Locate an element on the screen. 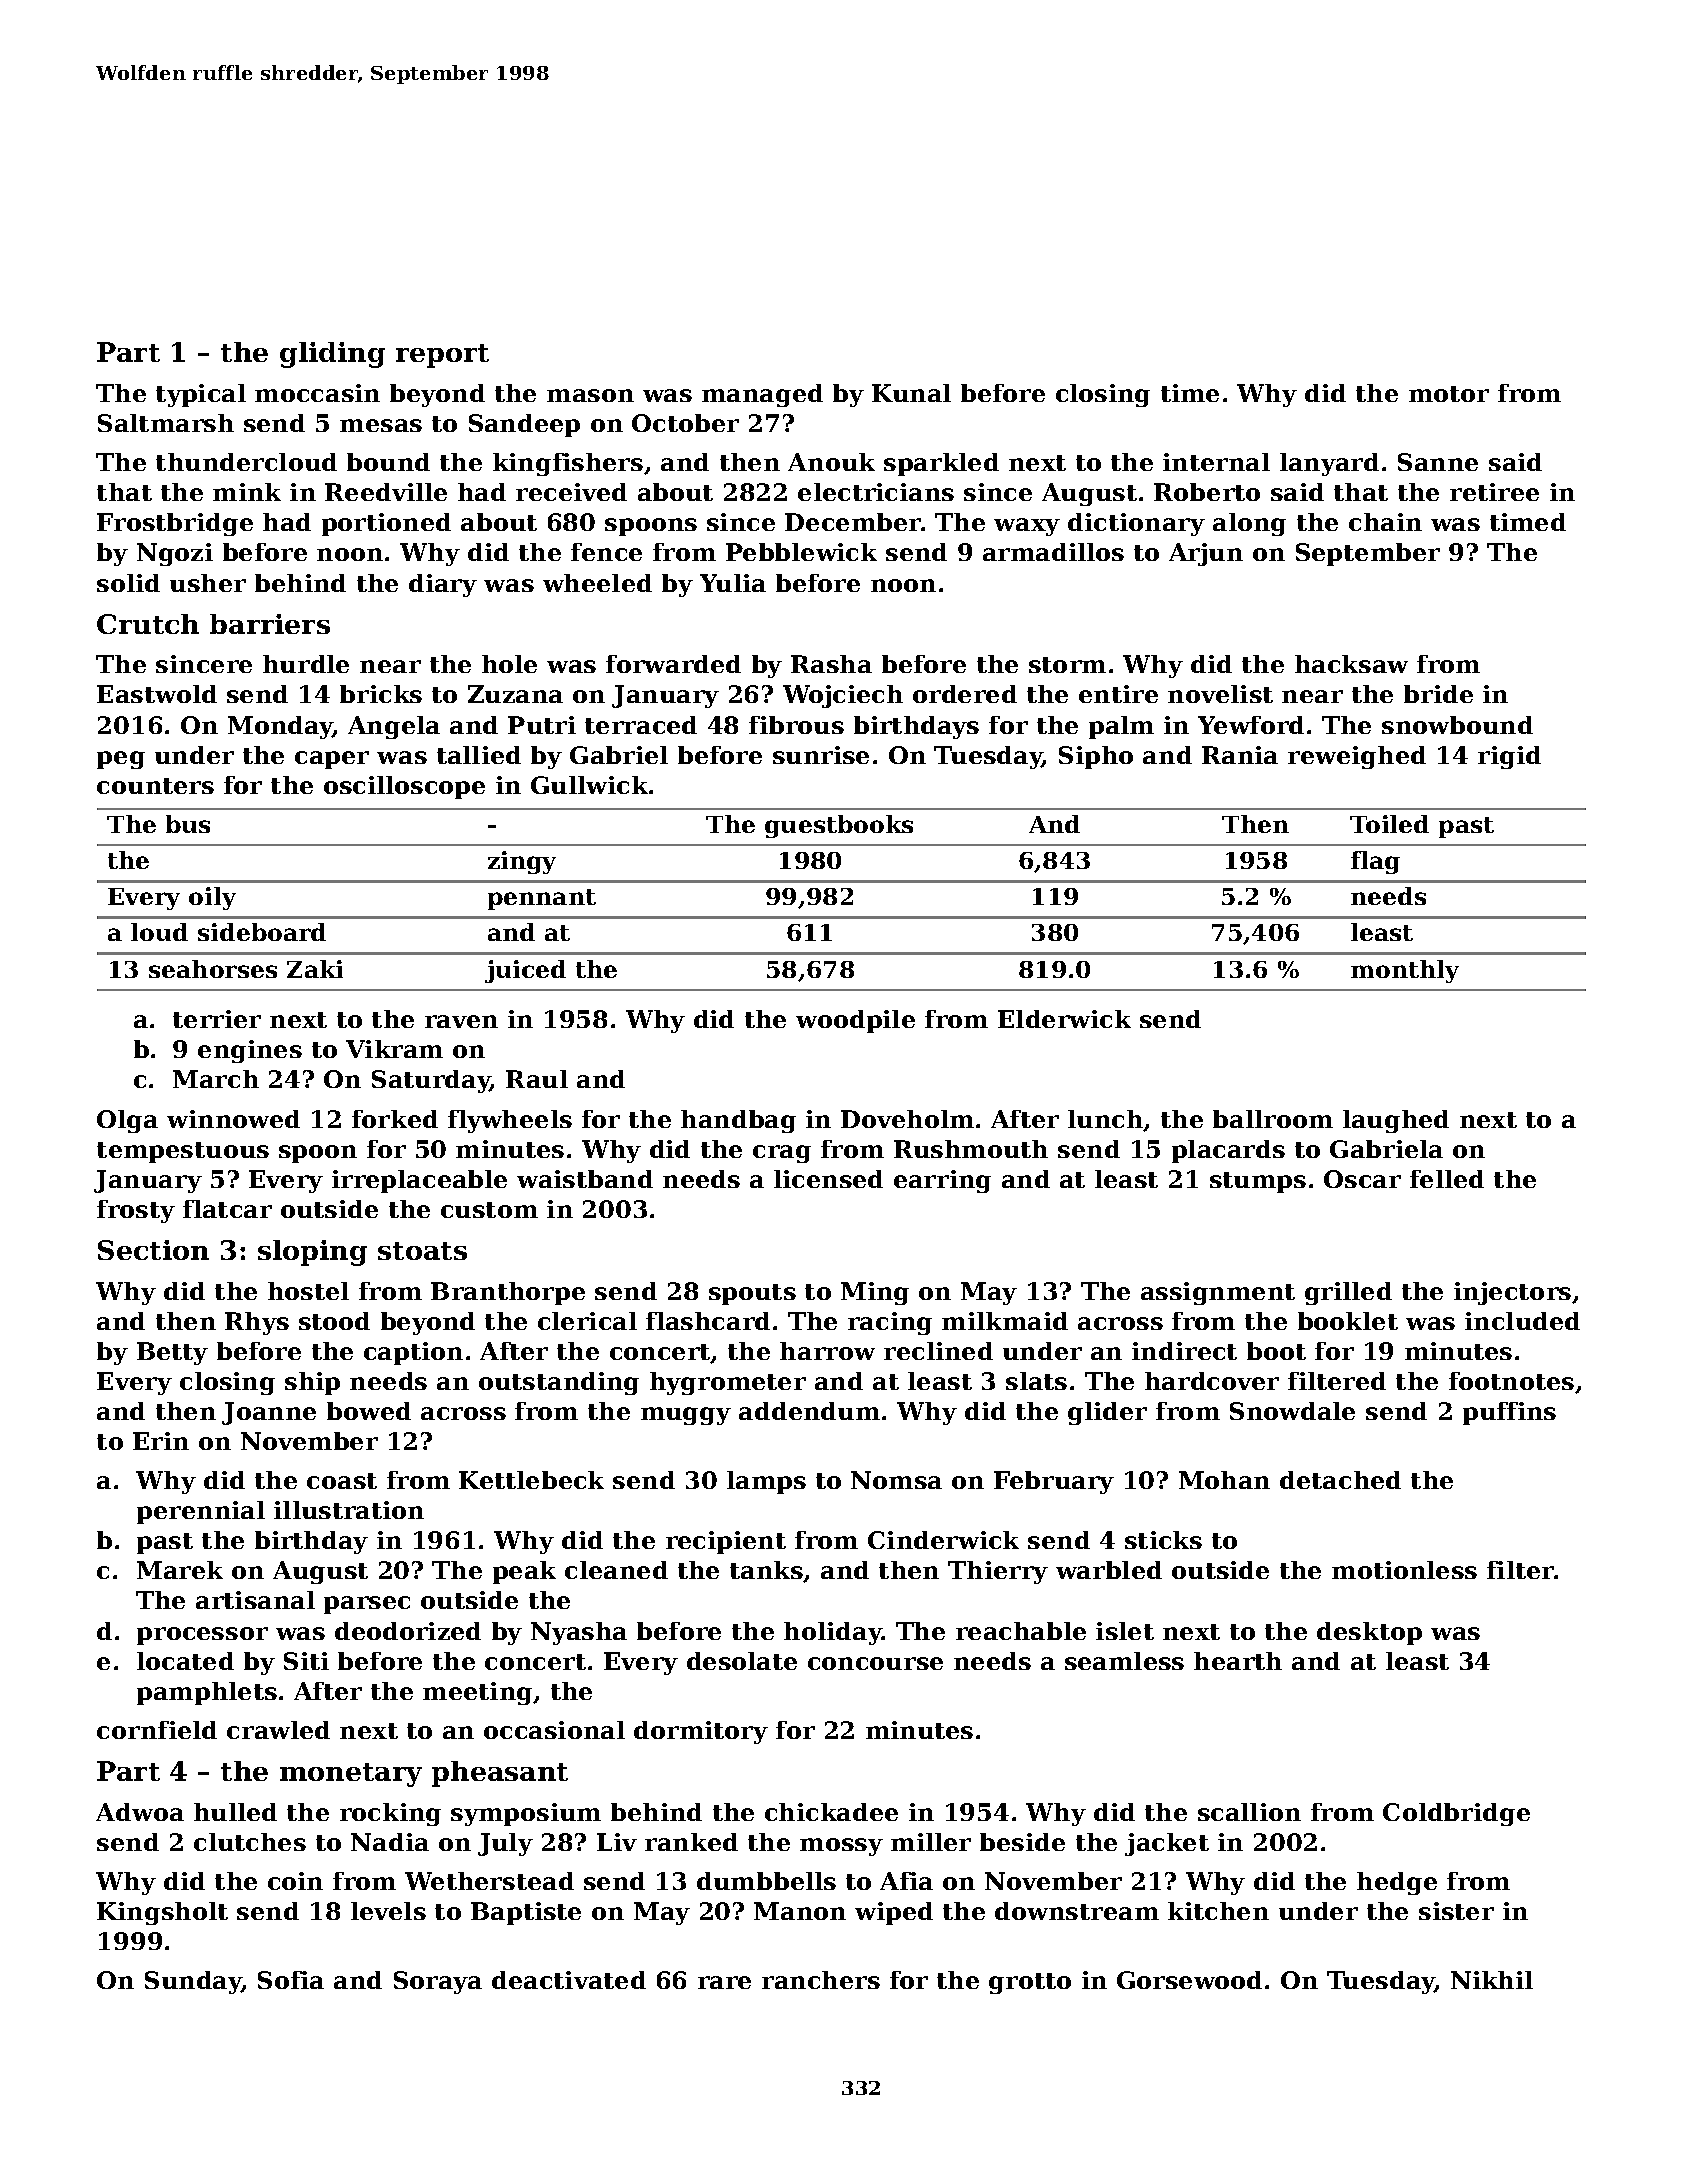 This screenshot has width=1683, height=2178. chain is located at coordinates (1385, 522).
